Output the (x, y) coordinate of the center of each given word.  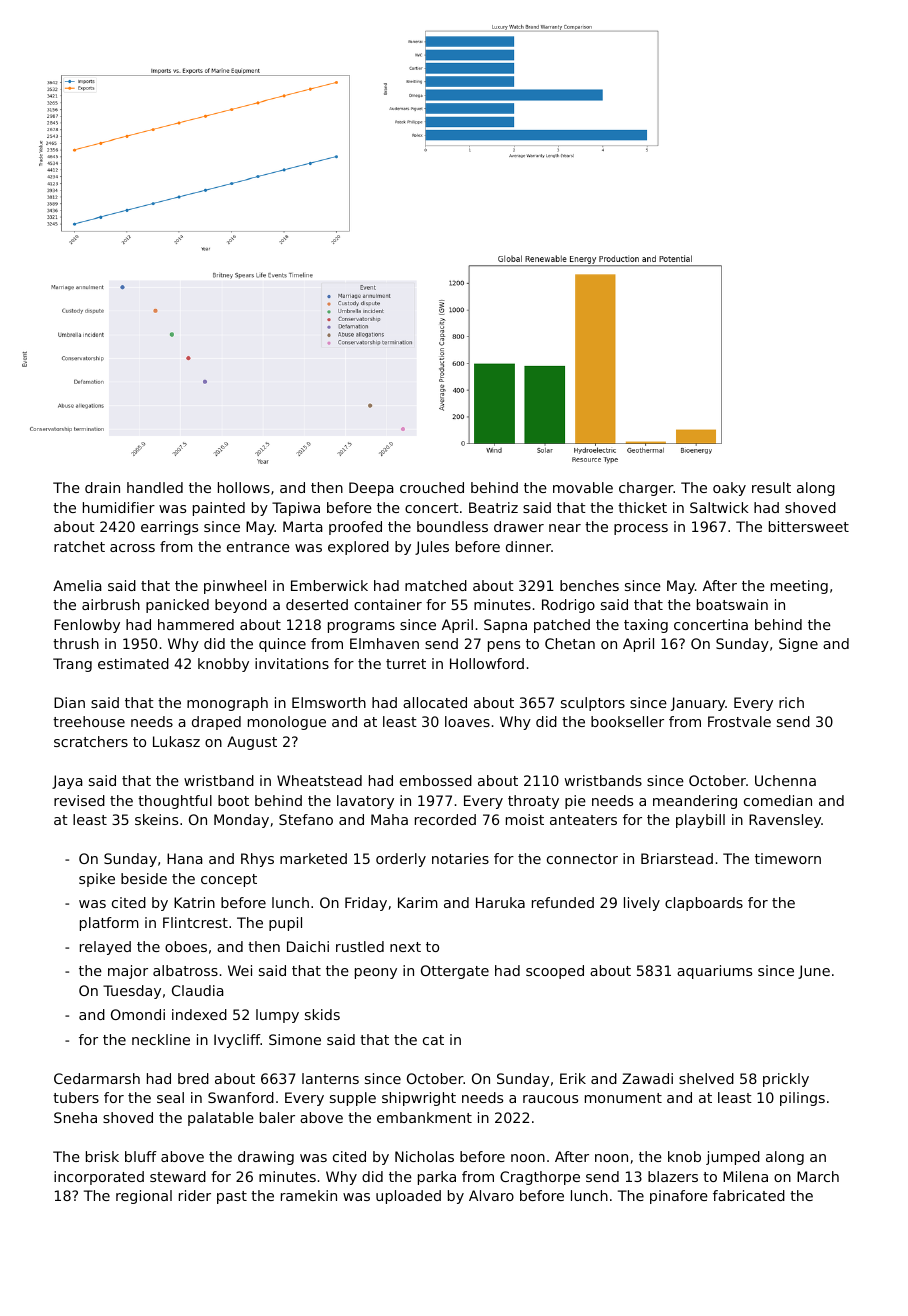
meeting (799, 587)
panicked (177, 606)
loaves (467, 721)
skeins (156, 819)
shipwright (419, 1099)
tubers (76, 1097)
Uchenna (785, 780)
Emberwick (329, 585)
